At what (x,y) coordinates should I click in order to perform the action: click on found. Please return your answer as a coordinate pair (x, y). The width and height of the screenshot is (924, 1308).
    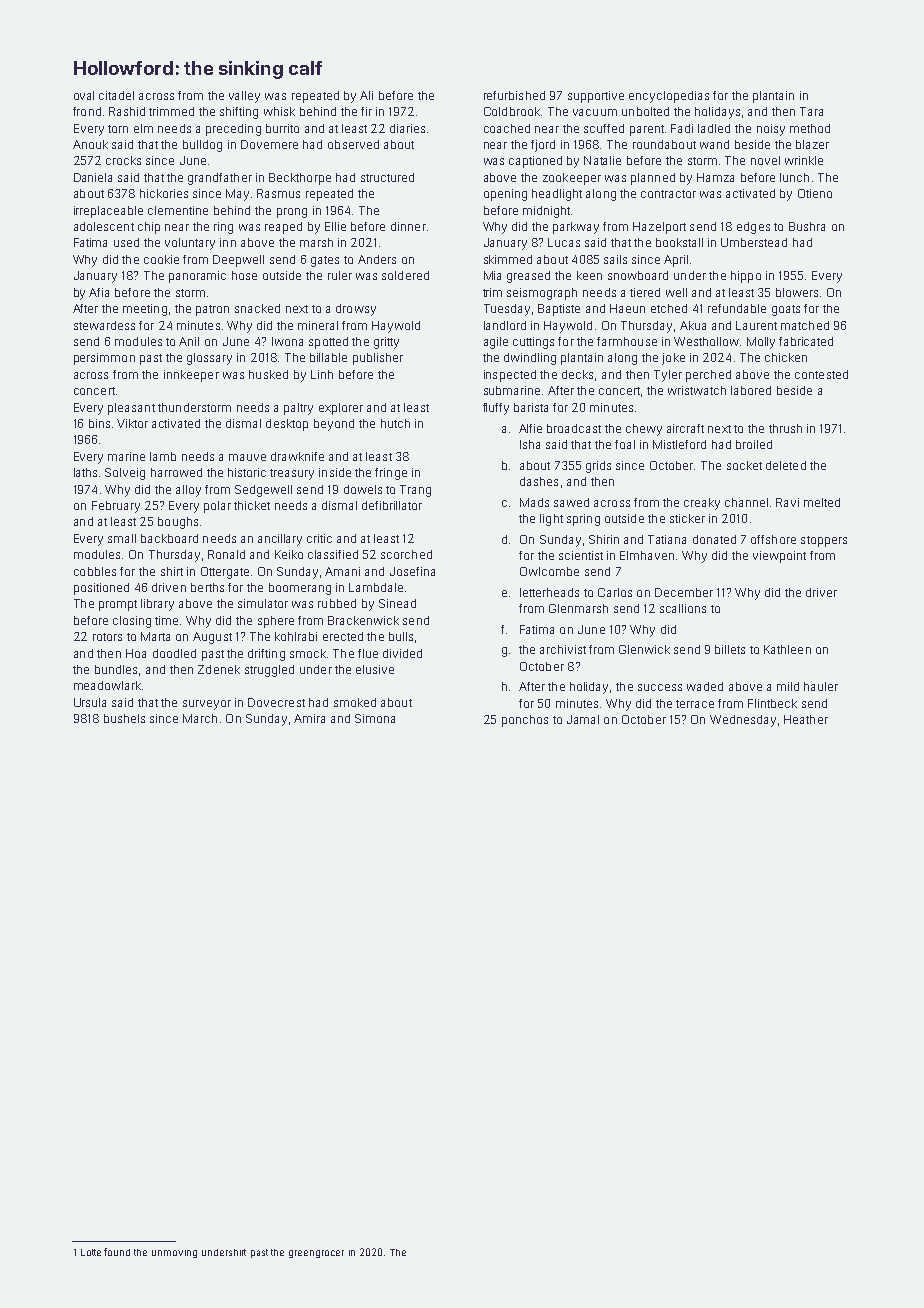
    Looking at the image, I should click on (117, 1252).
